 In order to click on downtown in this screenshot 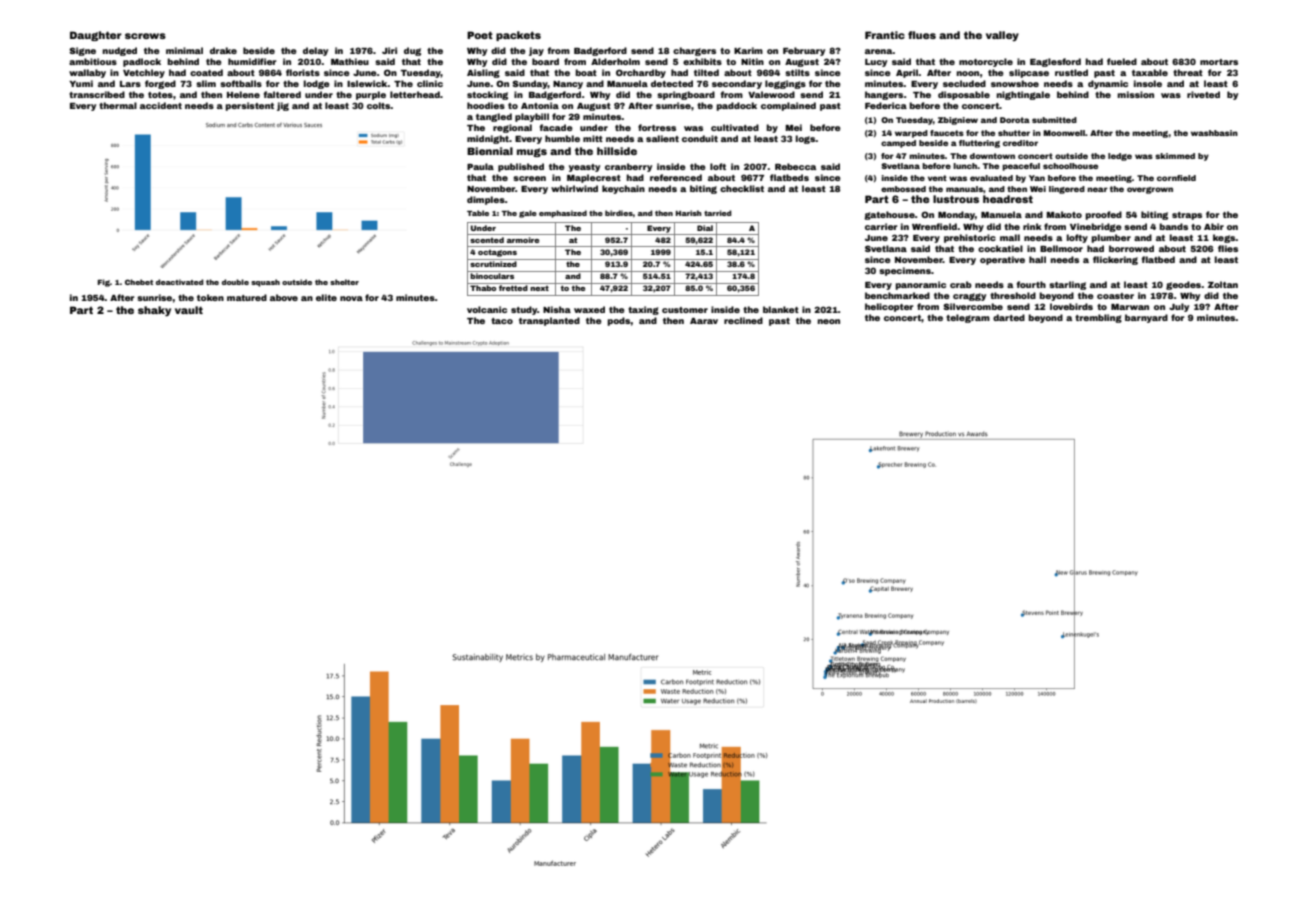, I will do `click(992, 156)`.
